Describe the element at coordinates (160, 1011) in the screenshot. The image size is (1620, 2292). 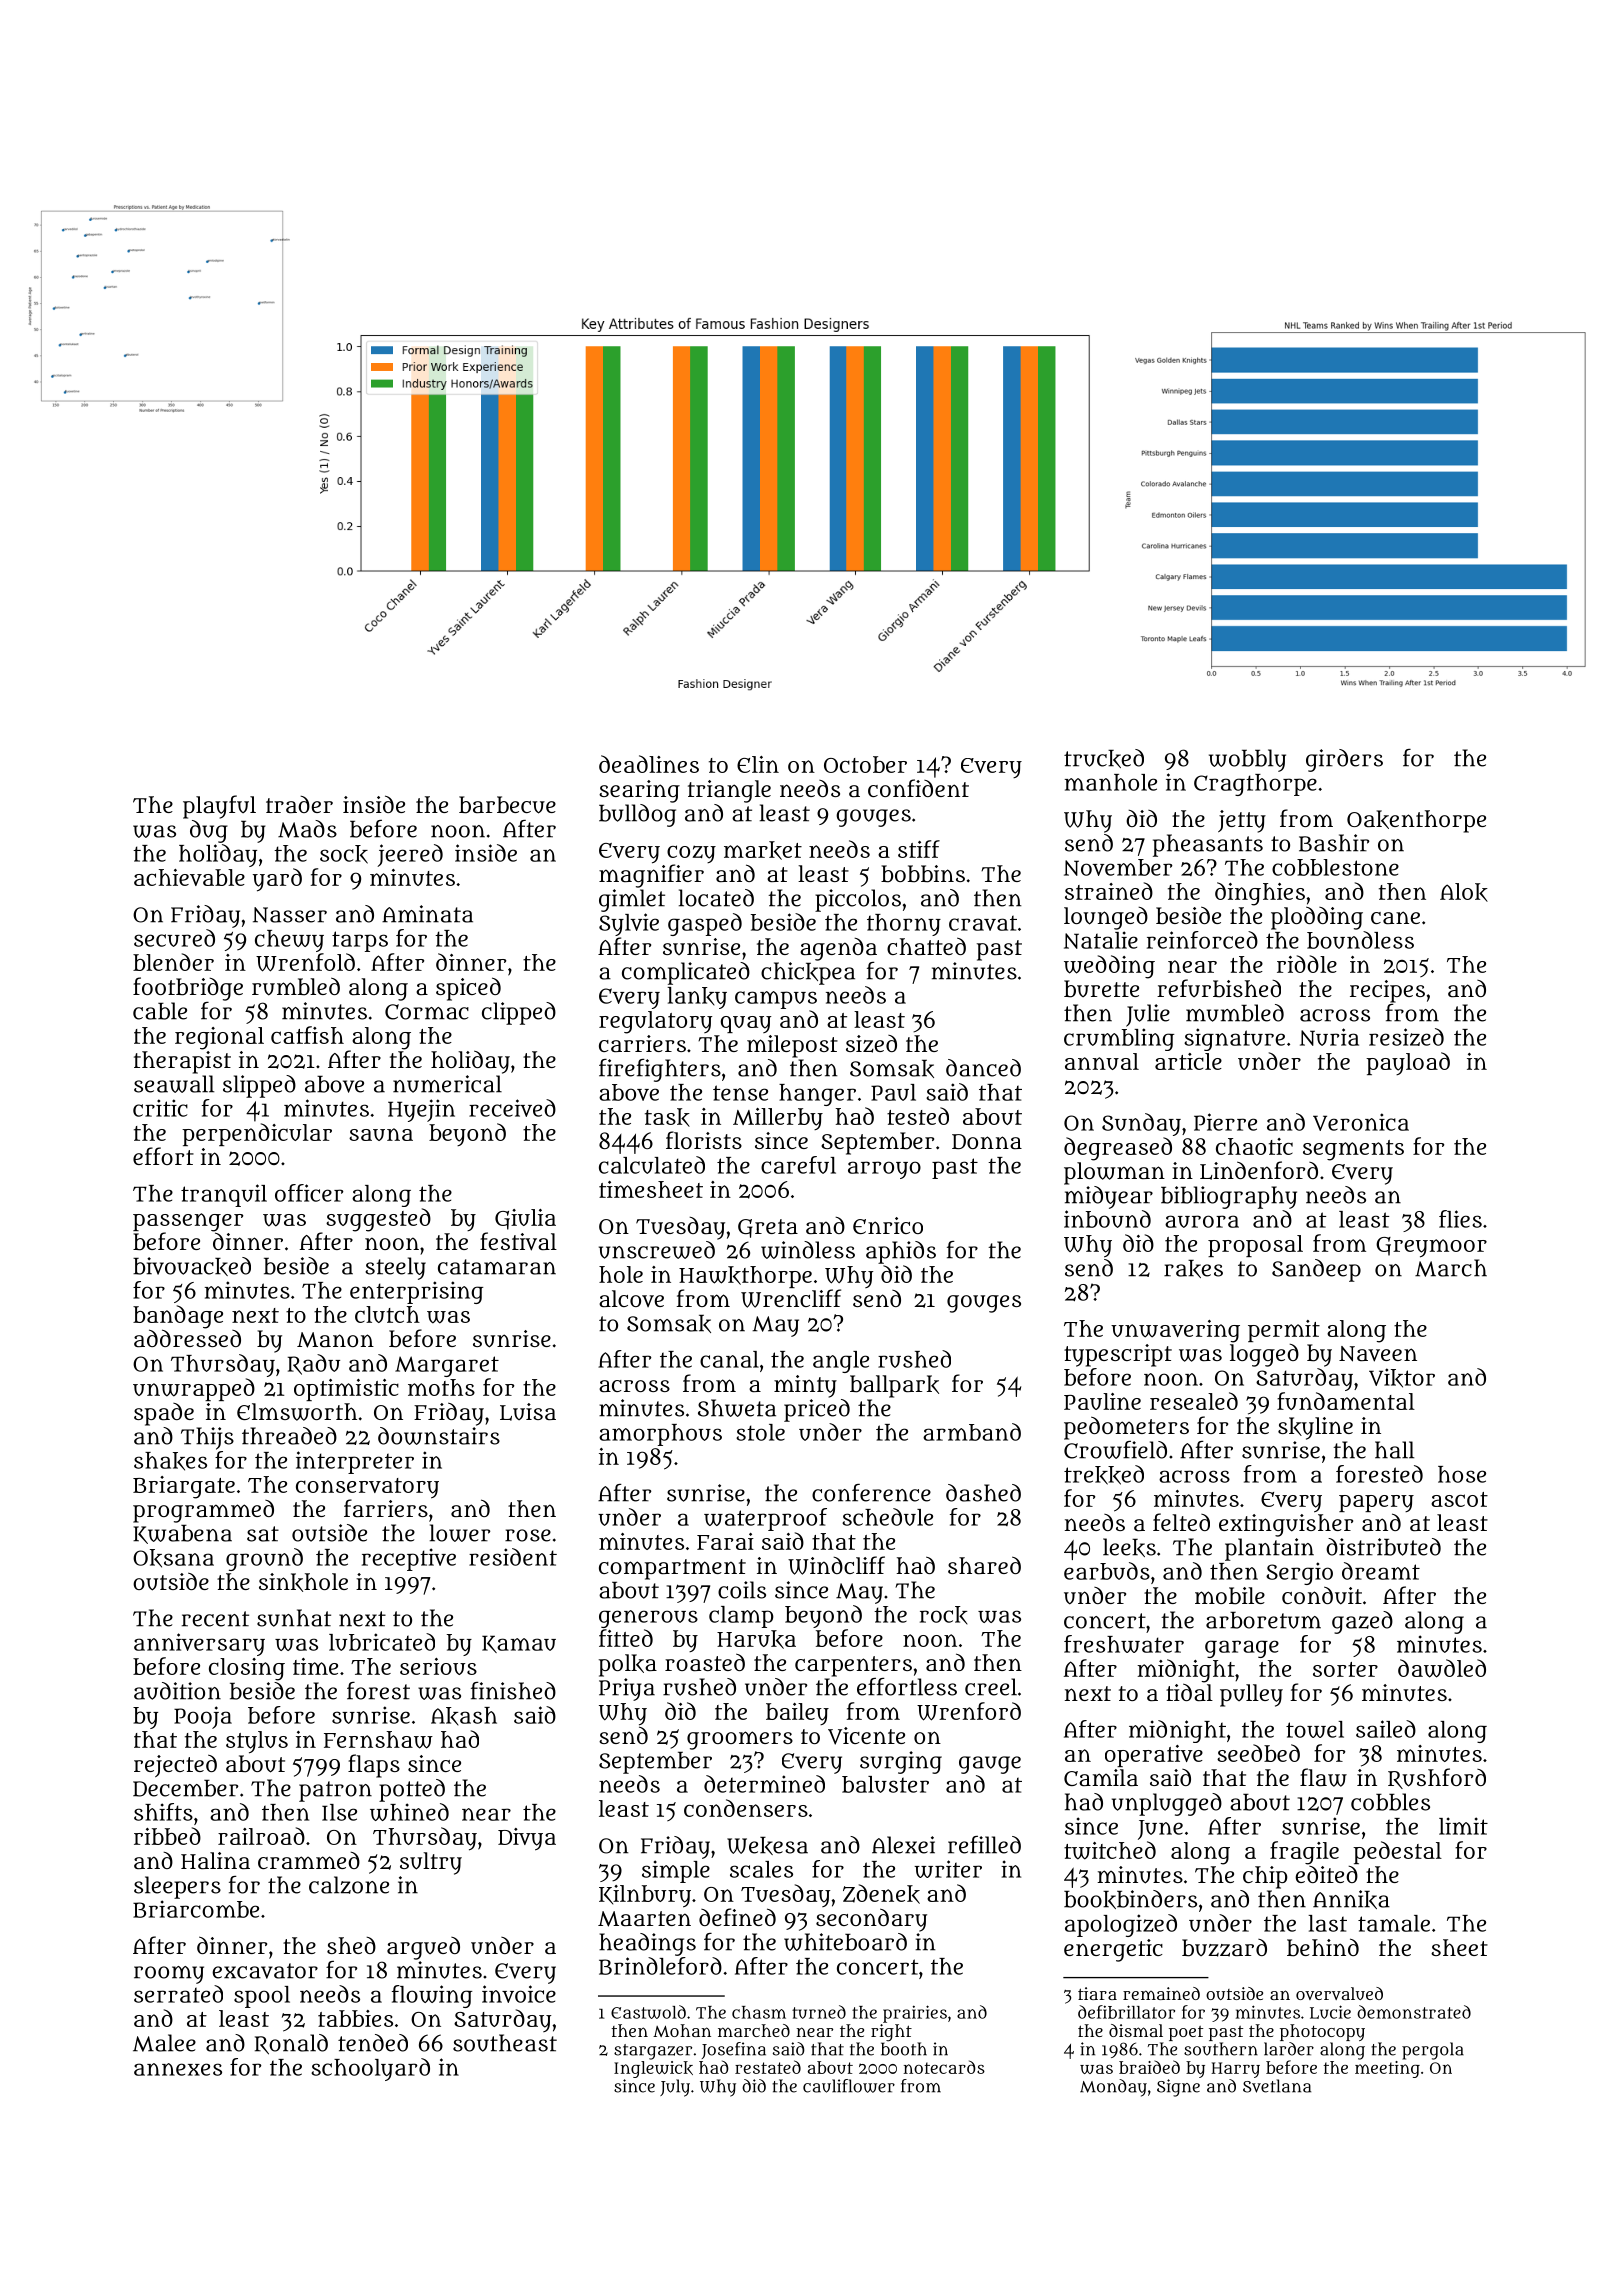
I see `cable` at that location.
